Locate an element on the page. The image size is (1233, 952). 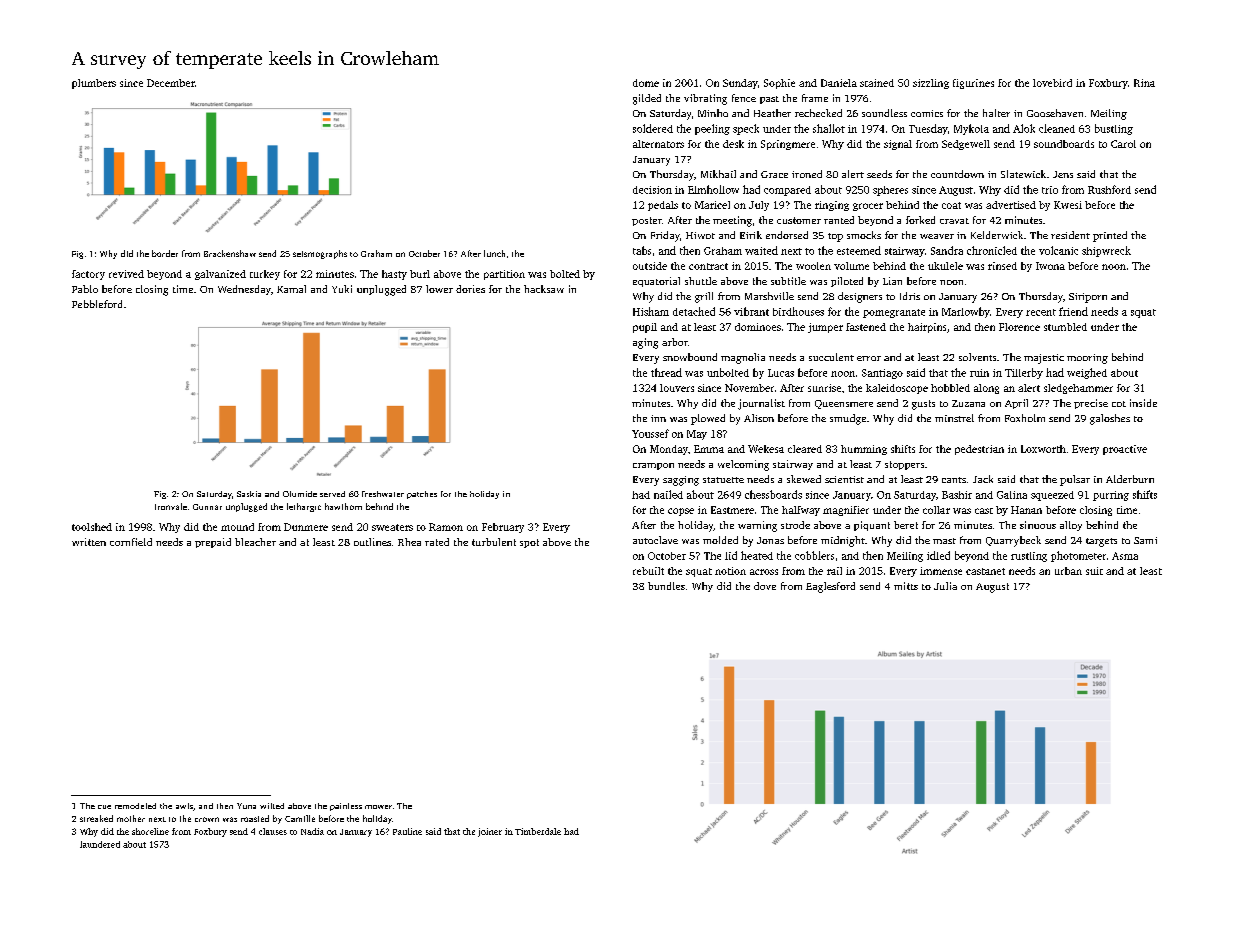
border is located at coordinates (165, 253).
